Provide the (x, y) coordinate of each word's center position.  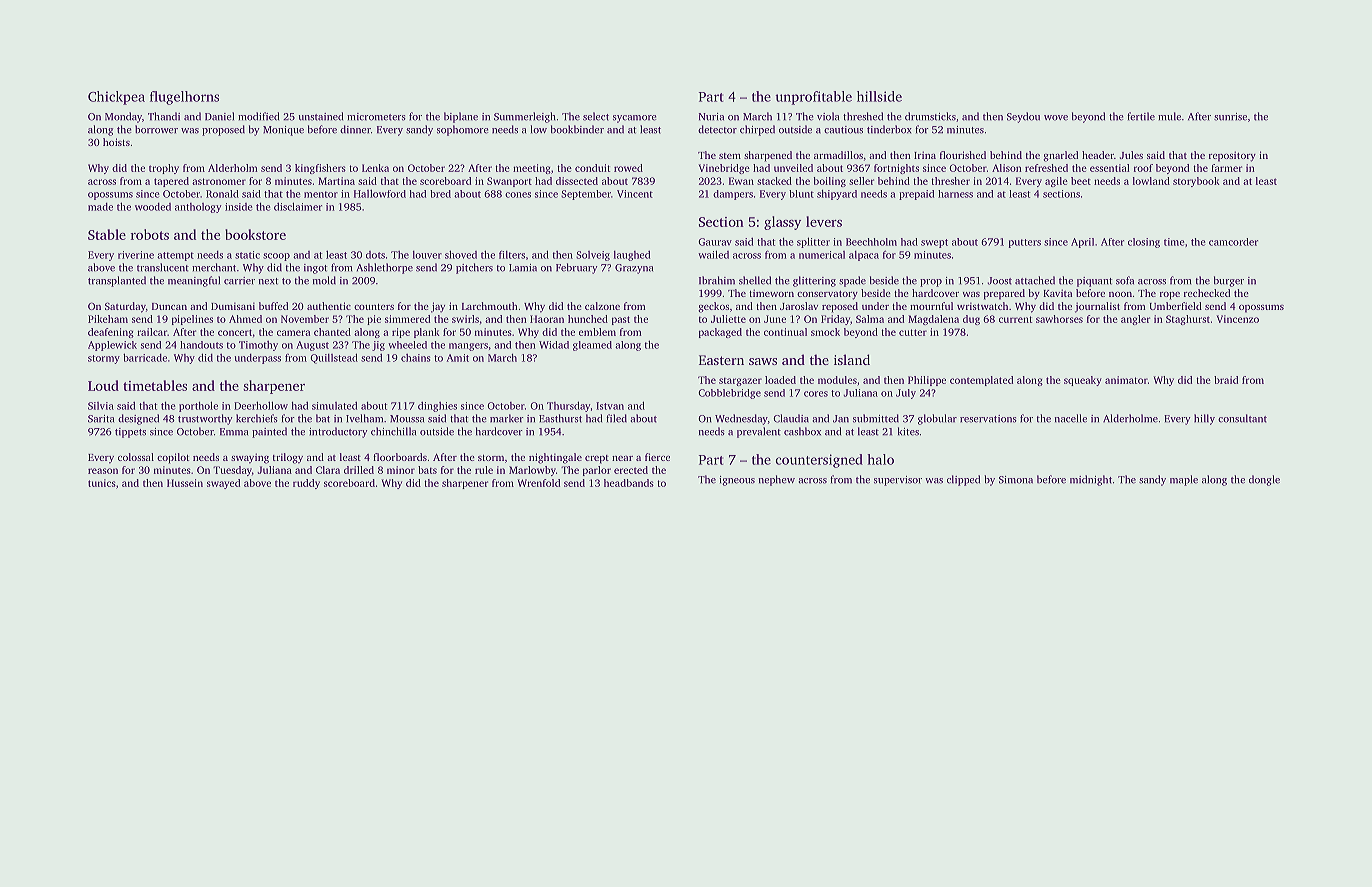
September (586, 195)
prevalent (759, 432)
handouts (201, 345)
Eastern (721, 360)
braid (1226, 380)
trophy (164, 169)
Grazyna (634, 269)
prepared (1004, 294)
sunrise (1230, 117)
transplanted (117, 281)
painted (269, 432)
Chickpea (116, 98)
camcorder (1233, 242)
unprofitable (813, 98)
